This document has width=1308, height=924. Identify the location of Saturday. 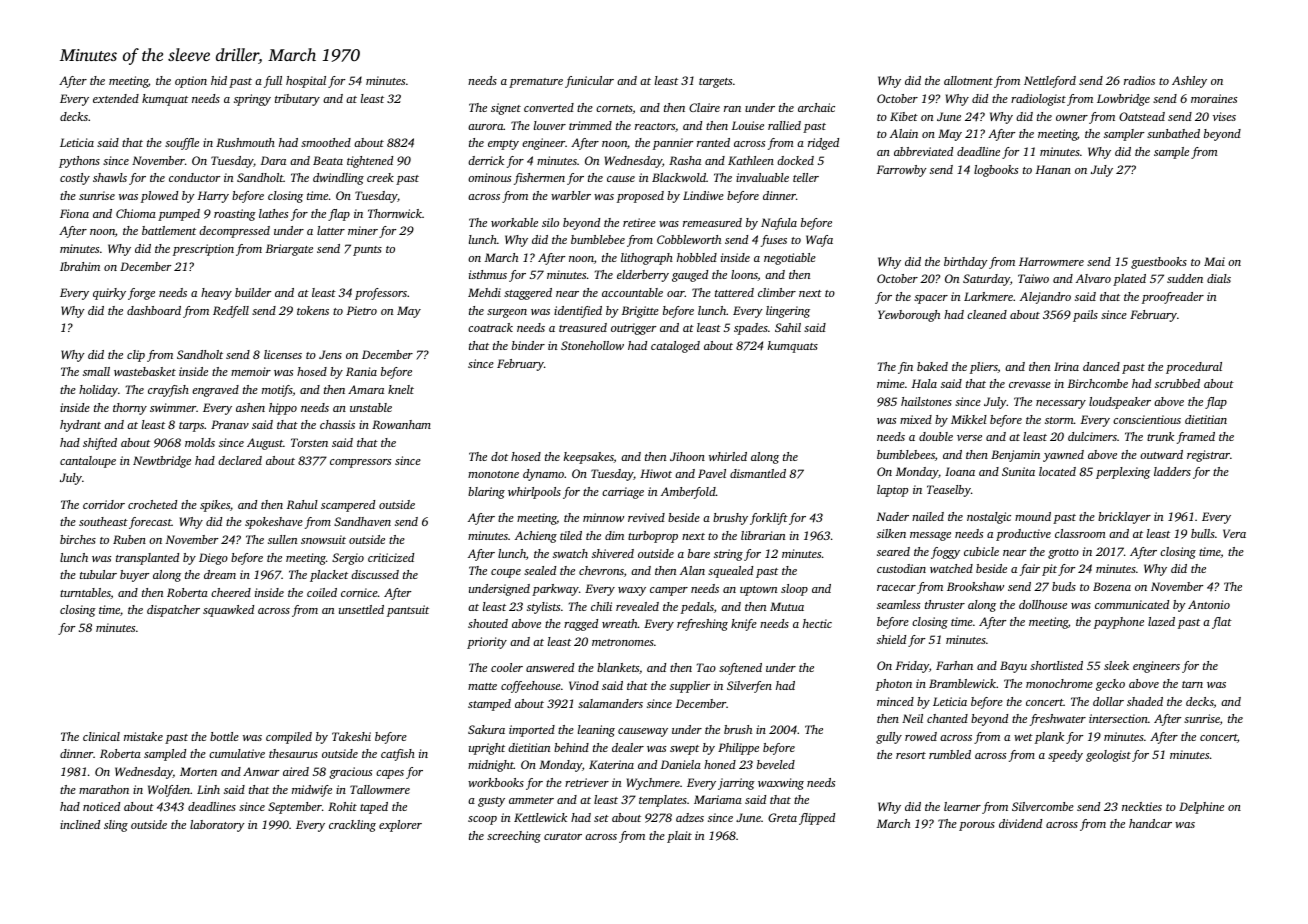
(986, 280).
